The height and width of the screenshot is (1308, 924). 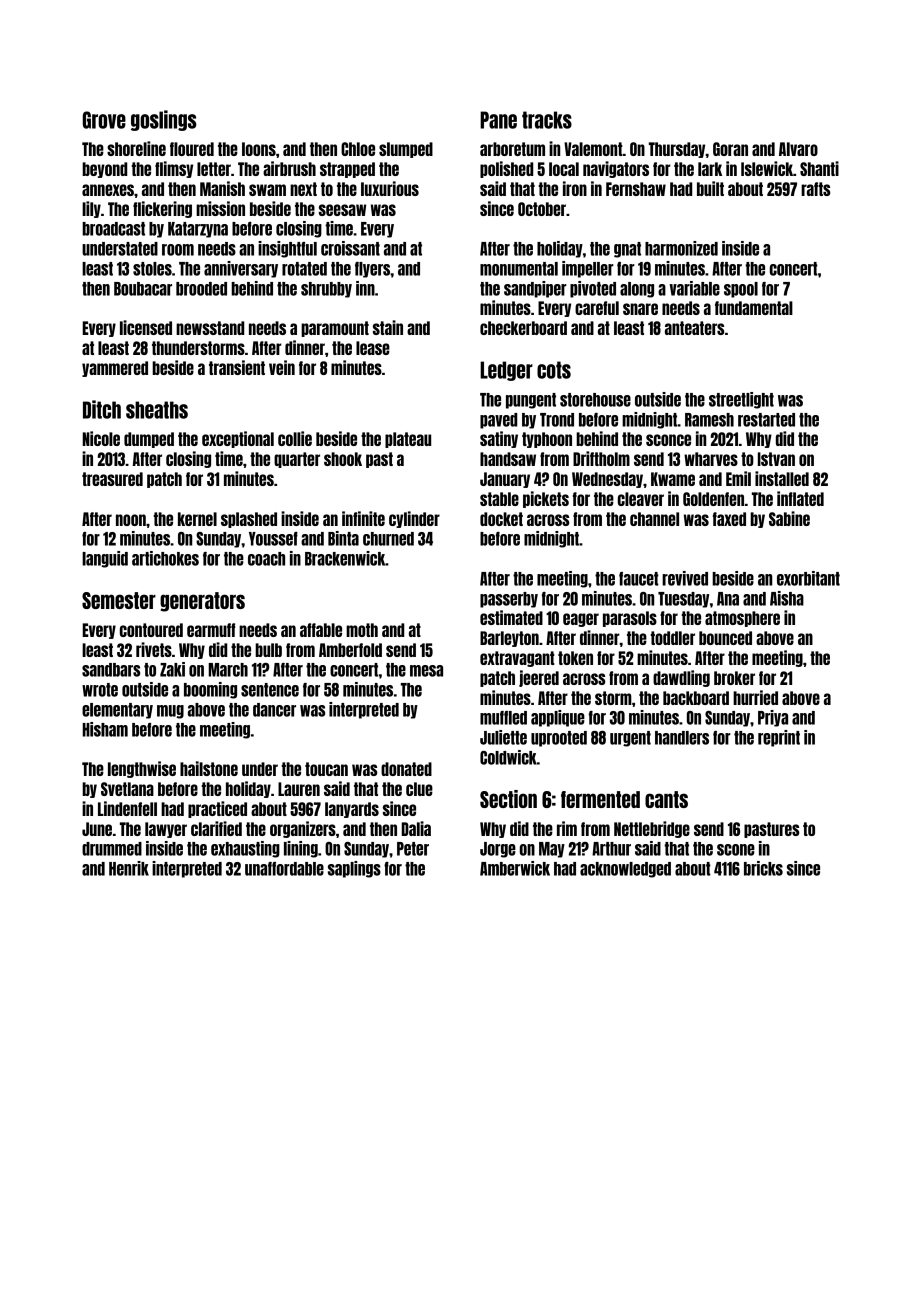 I want to click on pickets, so click(x=546, y=499).
